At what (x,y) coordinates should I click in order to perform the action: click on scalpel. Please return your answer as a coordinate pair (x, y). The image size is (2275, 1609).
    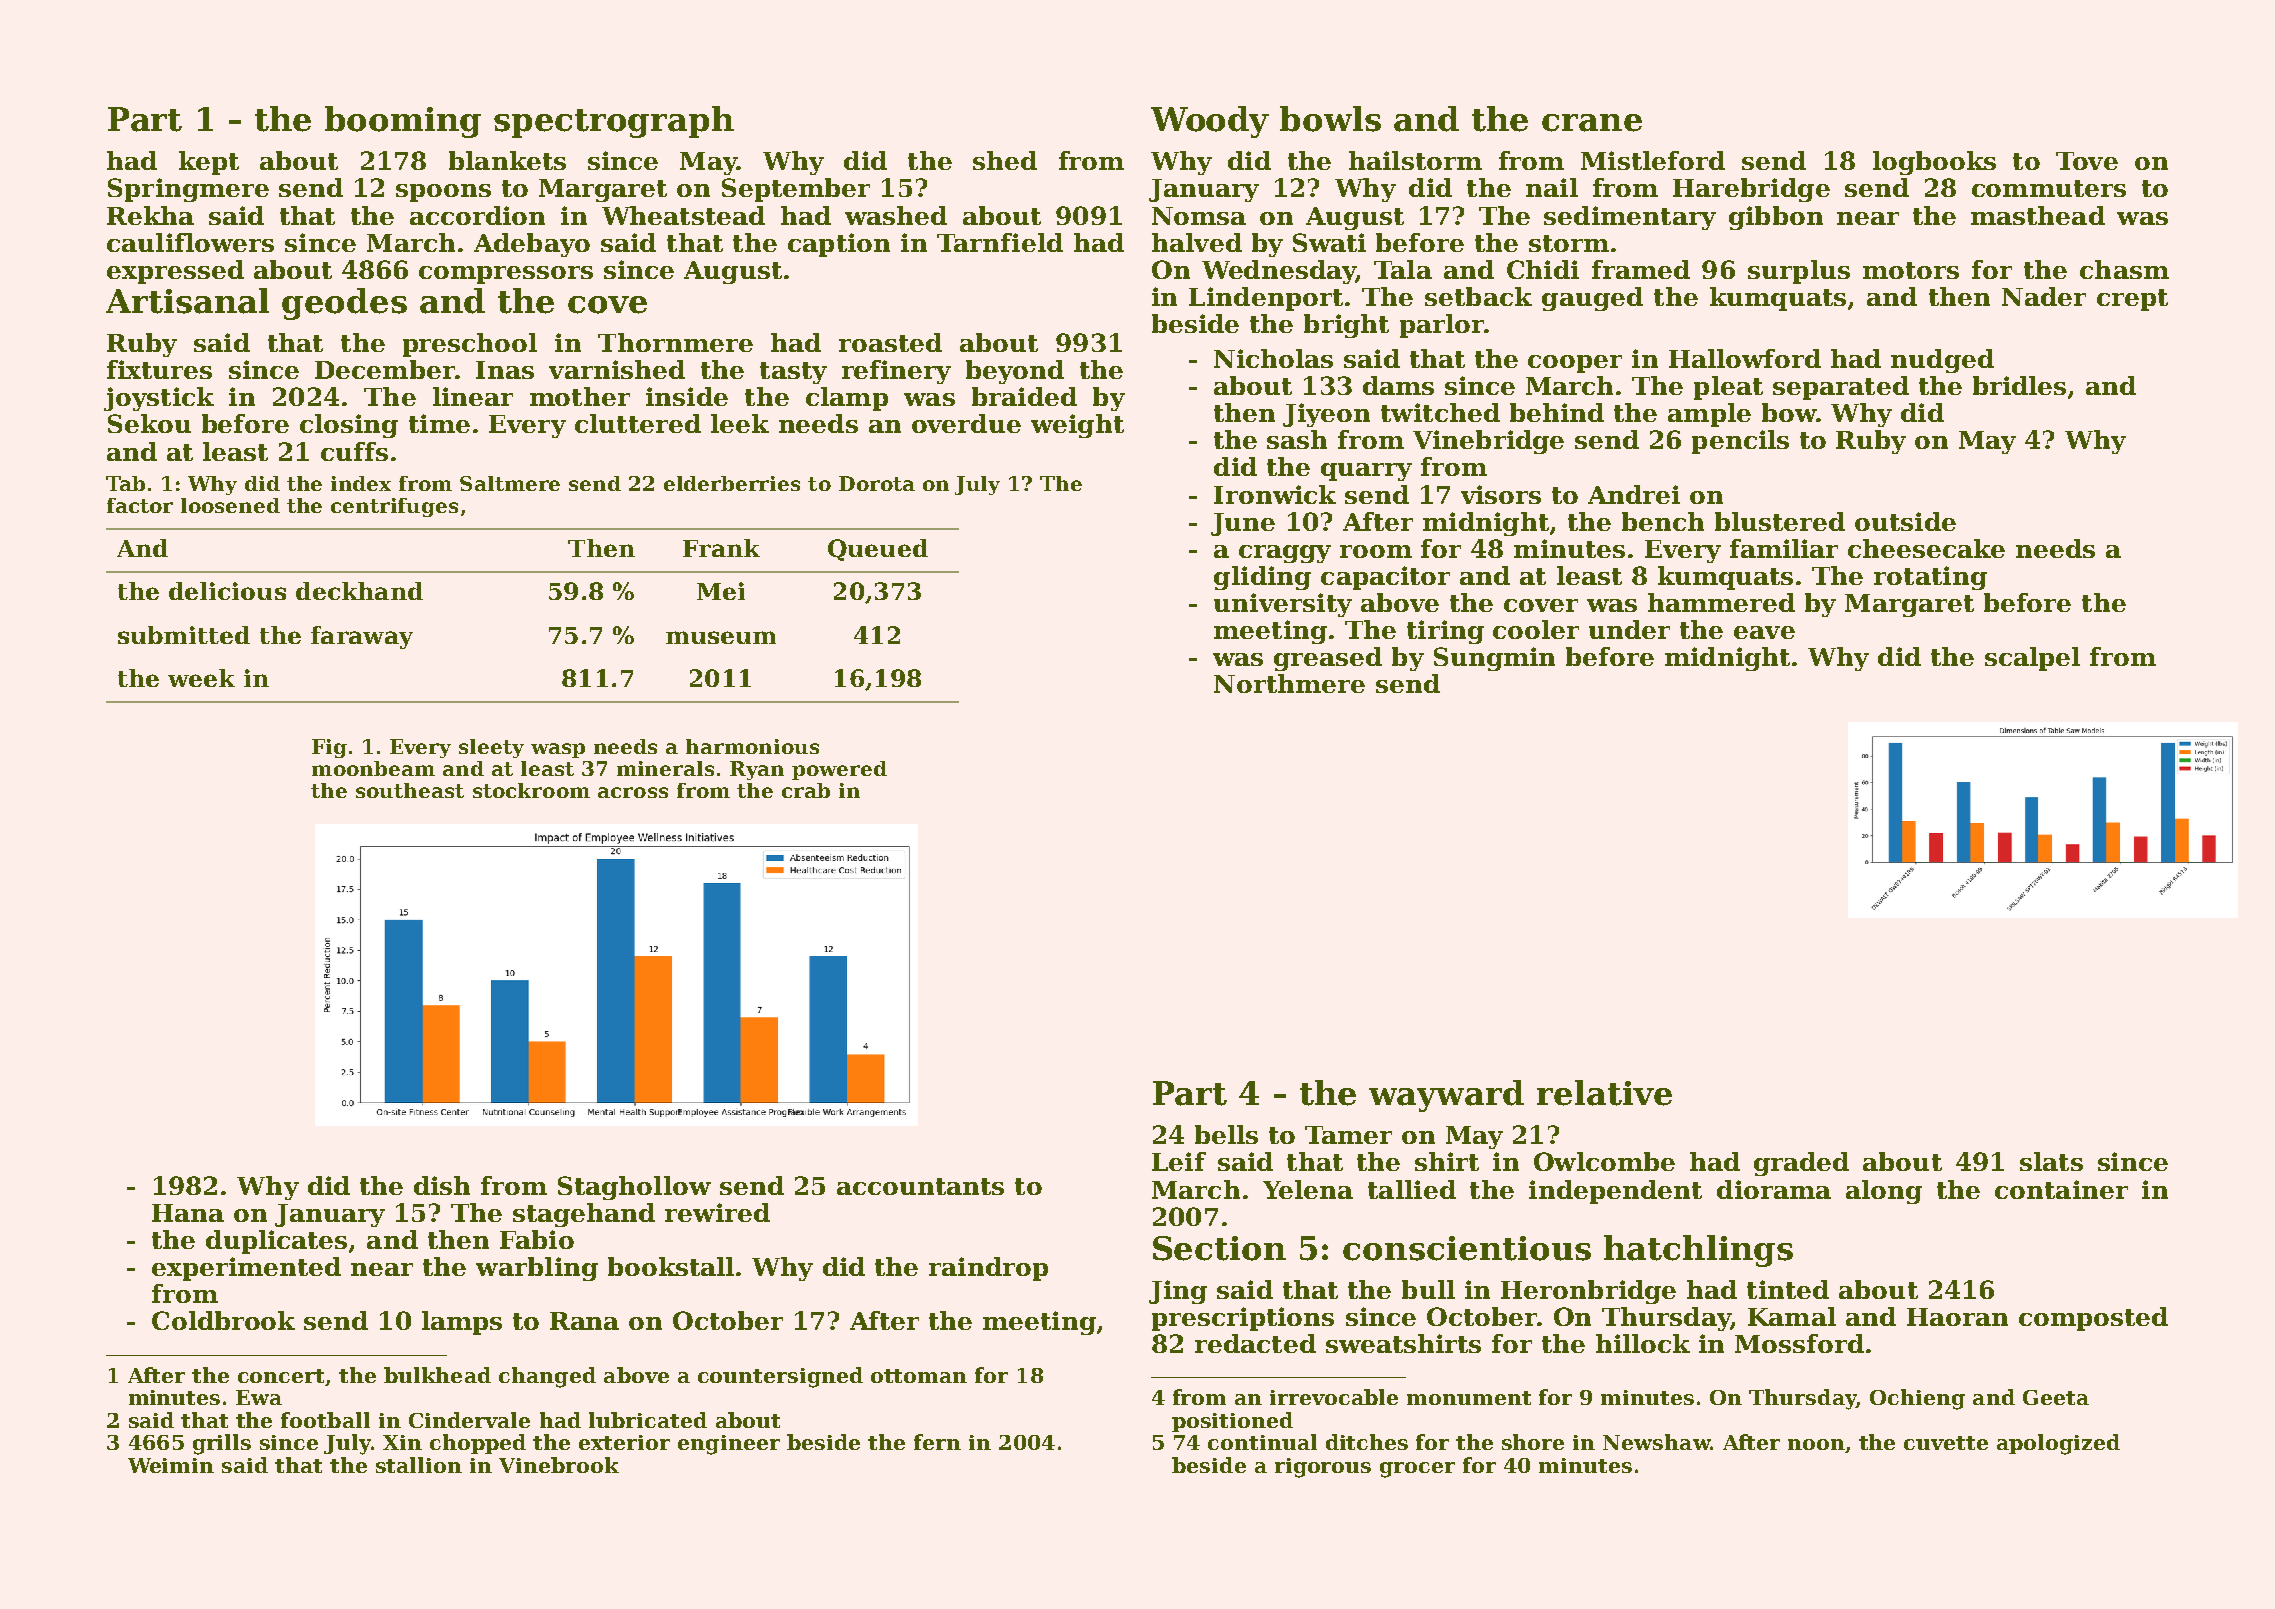
    Looking at the image, I should click on (2032, 659).
